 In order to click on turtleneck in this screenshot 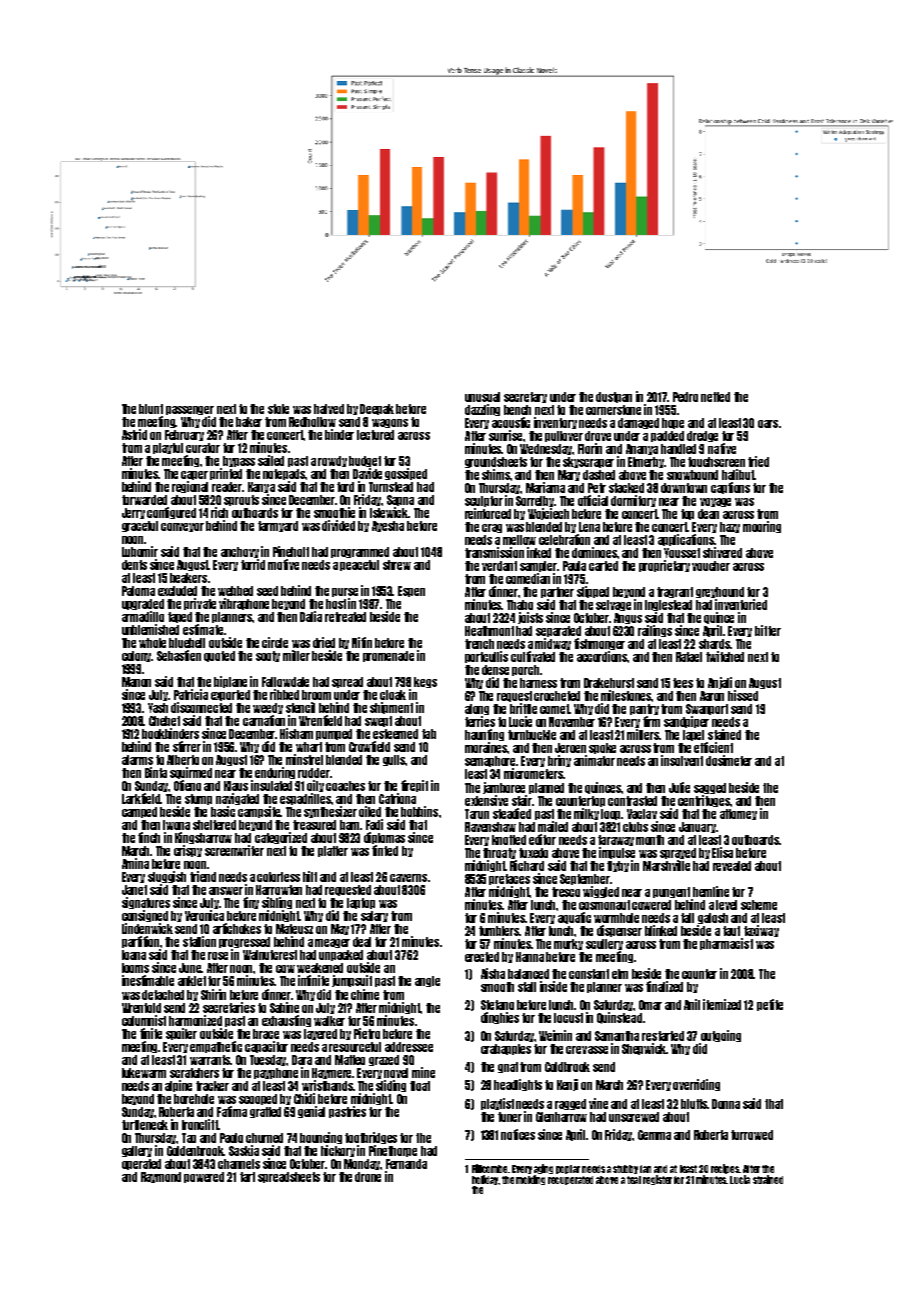, I will do `click(145, 1125)`.
